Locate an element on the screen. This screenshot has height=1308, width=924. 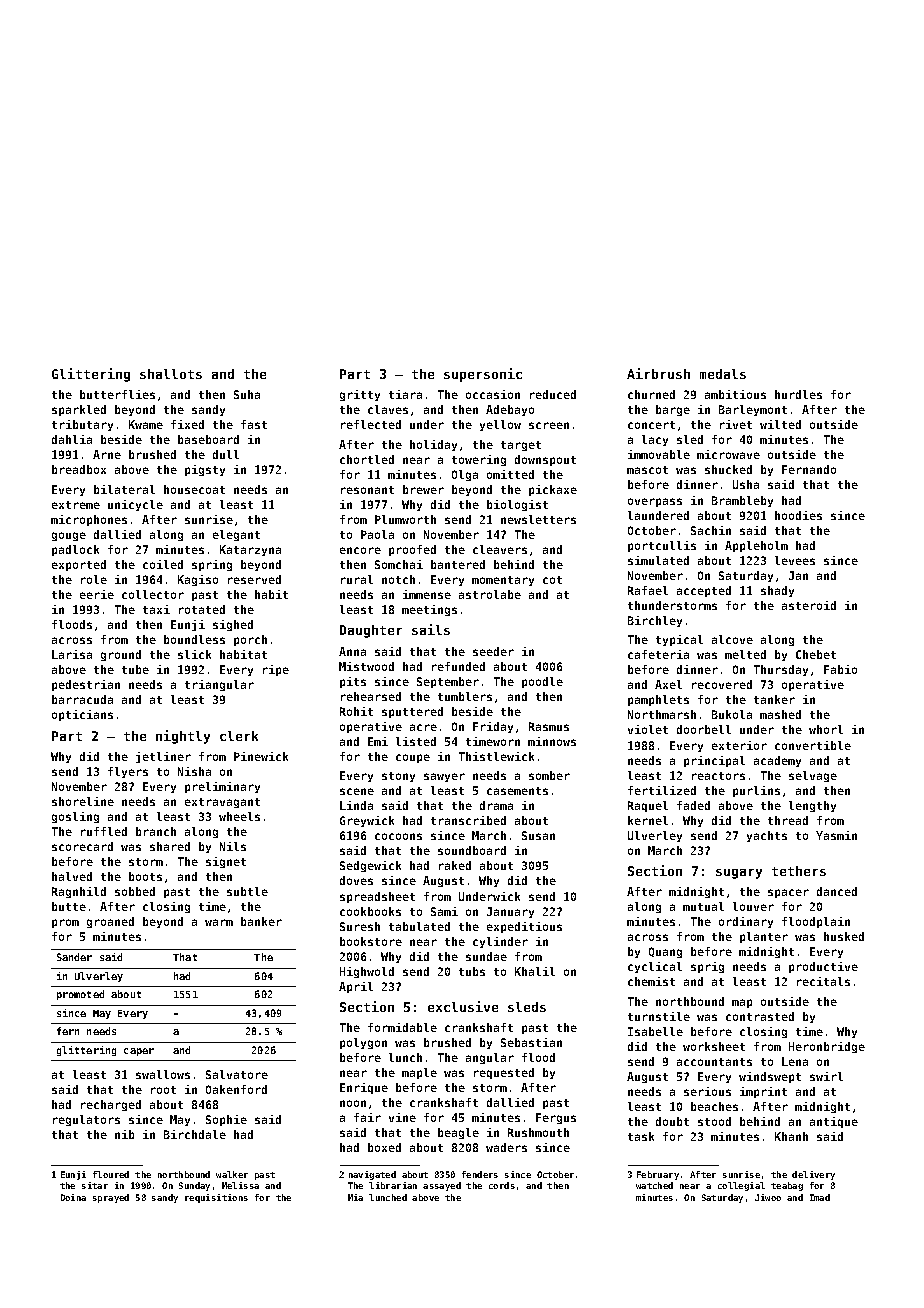
raked is located at coordinates (455, 865).
